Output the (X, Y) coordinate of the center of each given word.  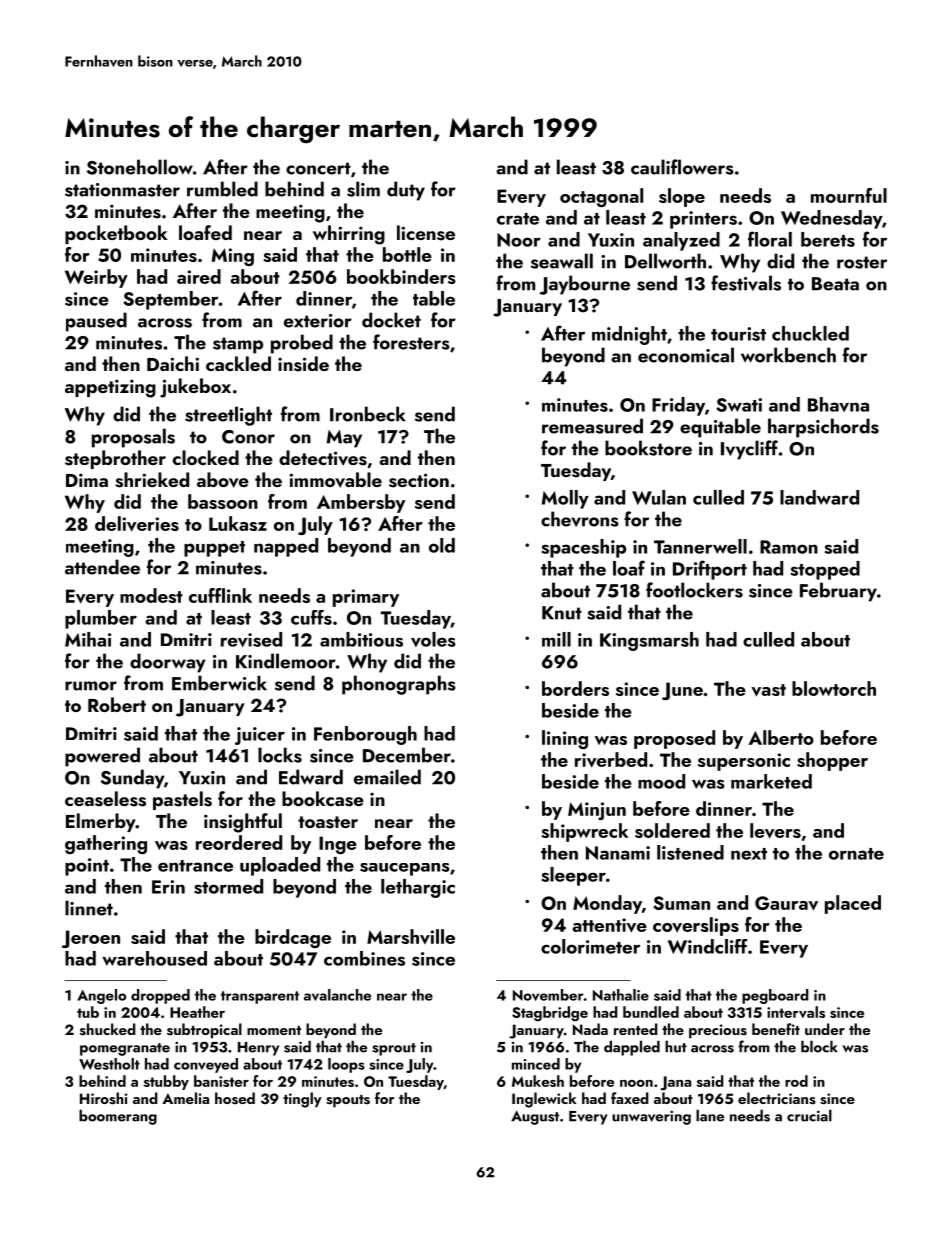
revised (251, 639)
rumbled (222, 189)
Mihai (88, 639)
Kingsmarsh (649, 641)
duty (406, 191)
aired (199, 276)
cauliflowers (682, 167)
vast (768, 690)
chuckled (810, 333)
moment (274, 1030)
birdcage (293, 938)
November (548, 995)
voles (433, 639)
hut (676, 1046)
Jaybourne (584, 285)
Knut (562, 613)
